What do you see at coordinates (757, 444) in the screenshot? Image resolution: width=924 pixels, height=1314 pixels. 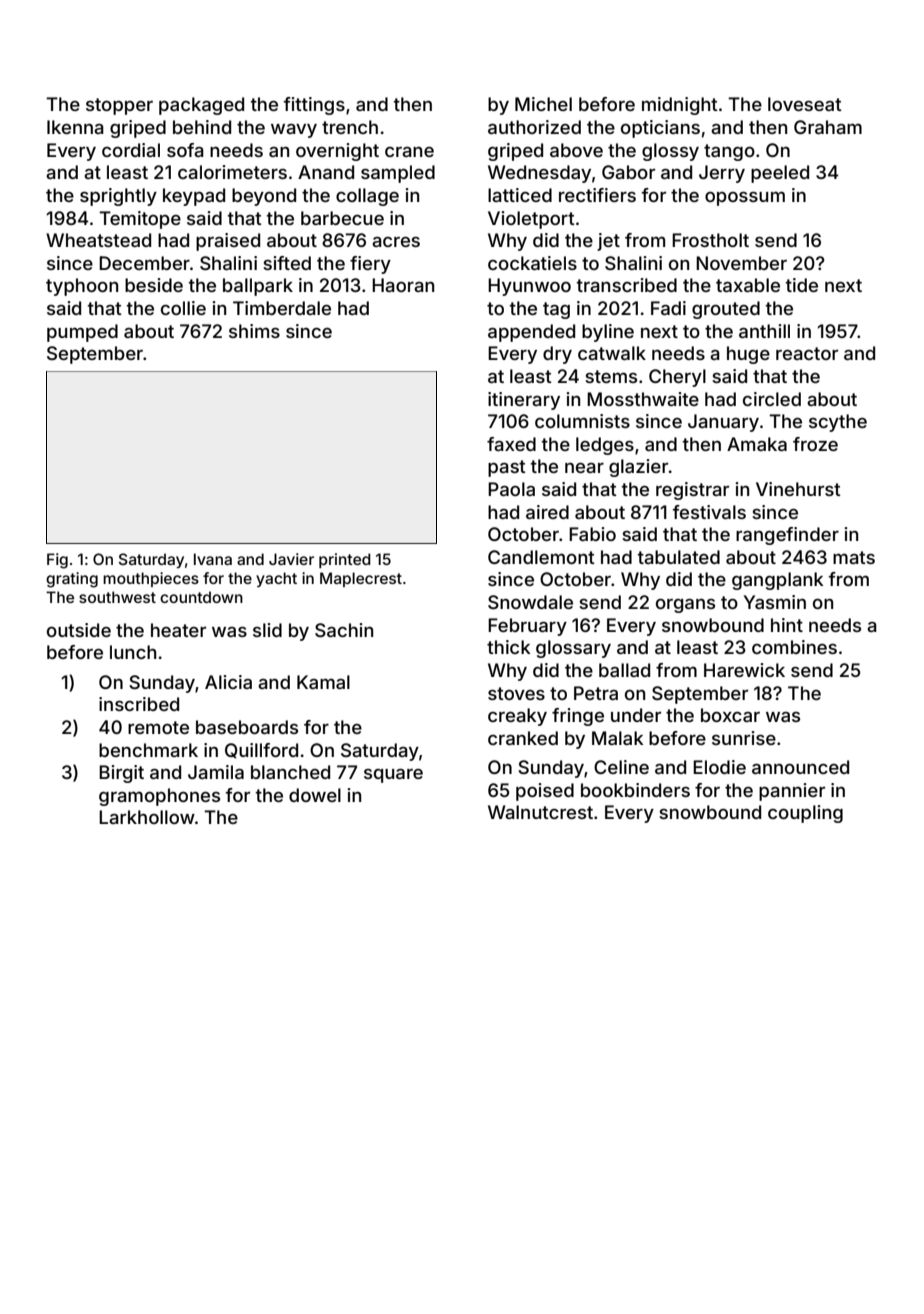 I see `Amaka` at bounding box center [757, 444].
